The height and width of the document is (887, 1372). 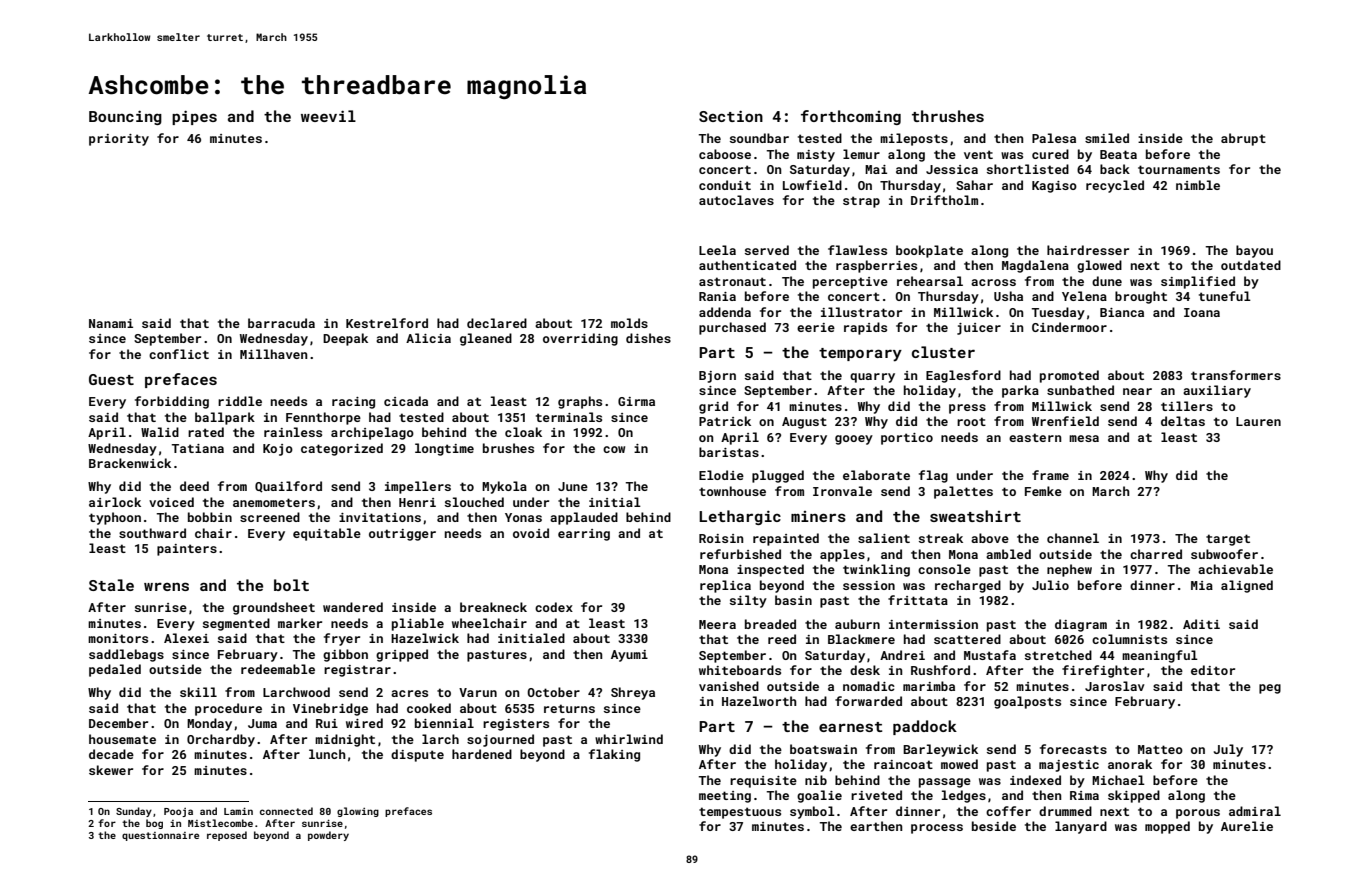 What do you see at coordinates (819, 796) in the document?
I see `goalie` at bounding box center [819, 796].
